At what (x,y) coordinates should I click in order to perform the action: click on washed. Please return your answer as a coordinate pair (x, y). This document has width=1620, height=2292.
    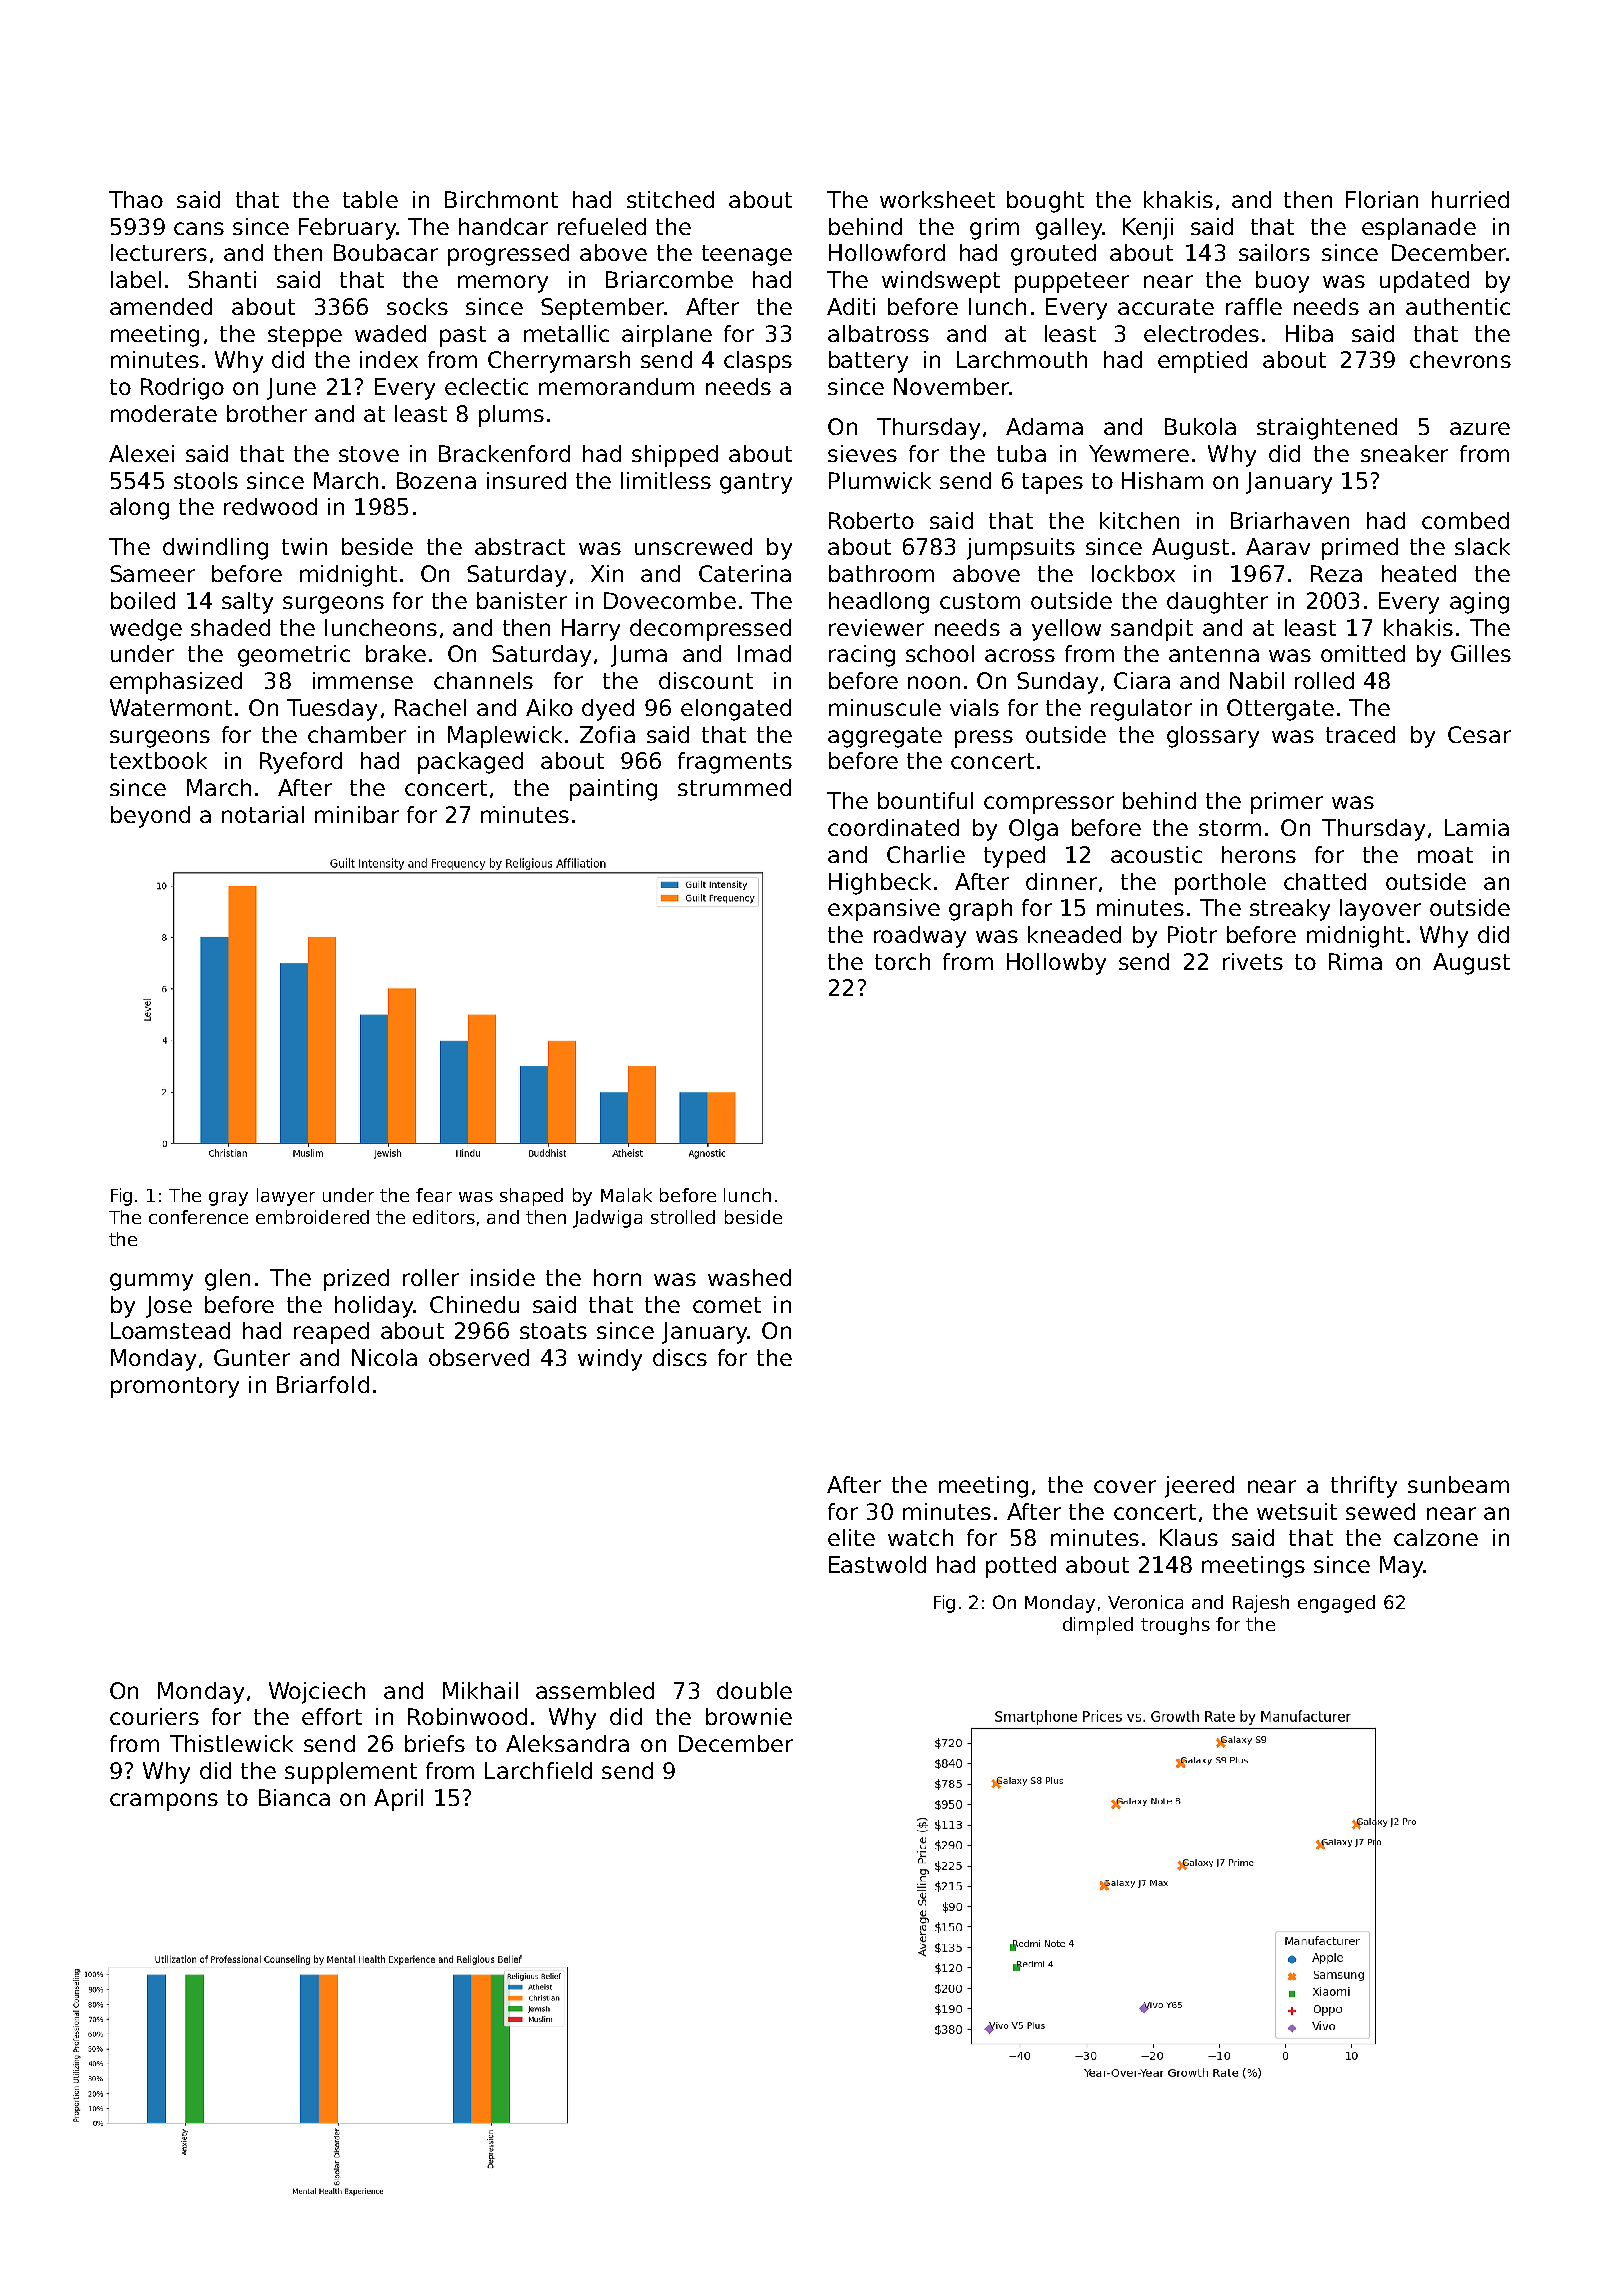
    Looking at the image, I should click on (749, 1277).
